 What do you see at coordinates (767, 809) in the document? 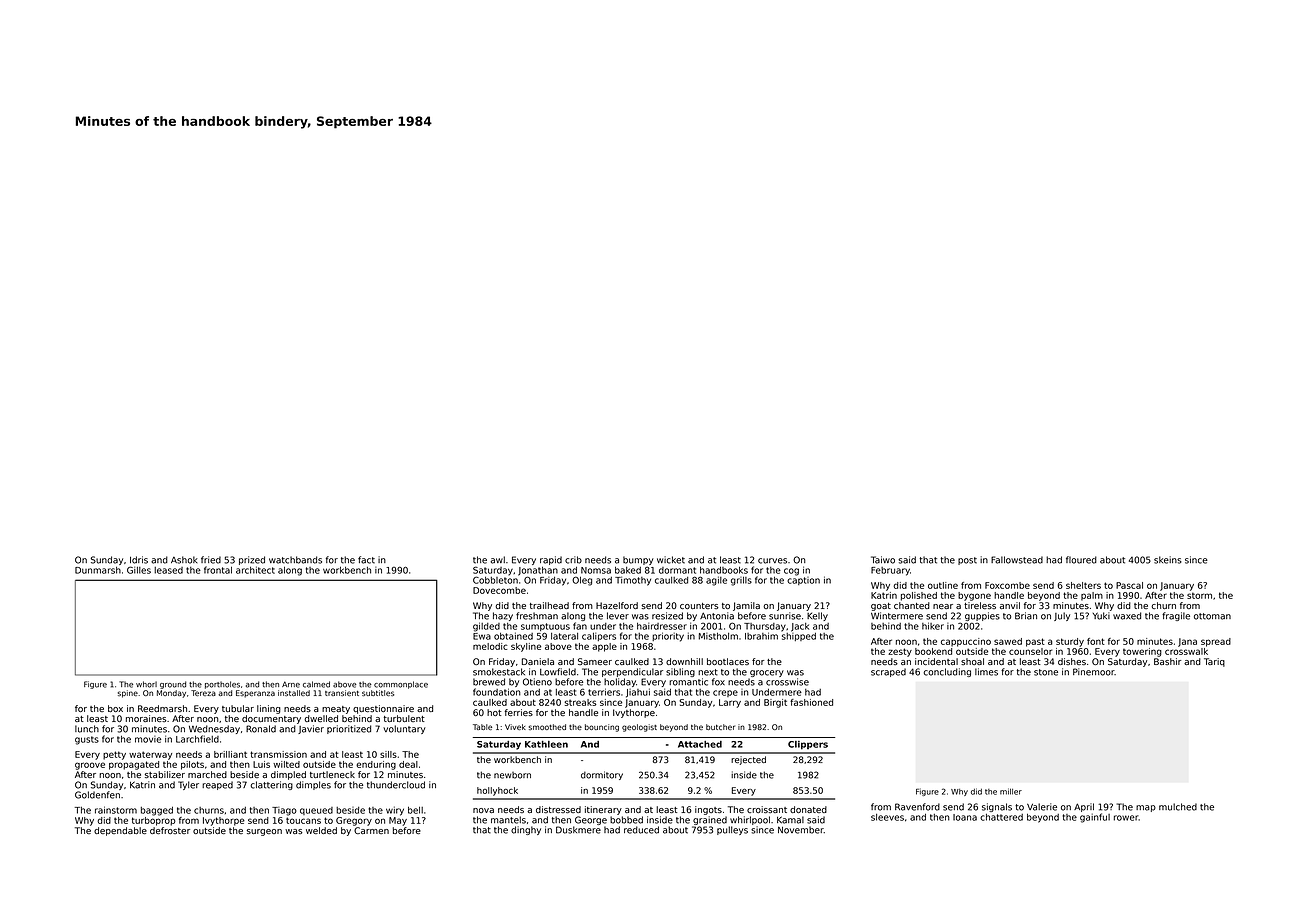
I see `croissant` at bounding box center [767, 809].
